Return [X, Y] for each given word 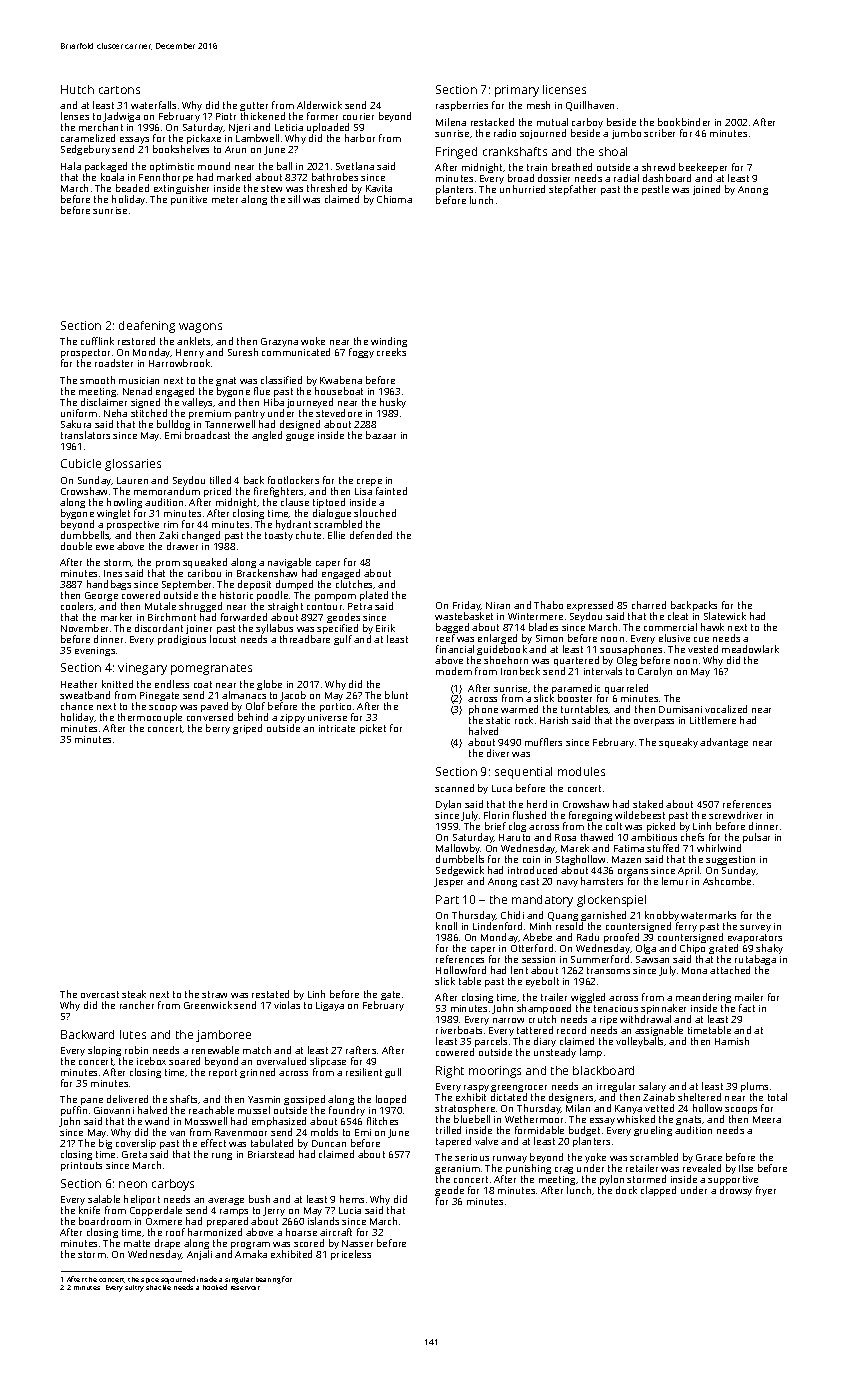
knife [89, 1210]
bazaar [381, 435]
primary [517, 91]
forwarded [244, 617]
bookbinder [684, 122]
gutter [254, 107]
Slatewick [725, 616]
